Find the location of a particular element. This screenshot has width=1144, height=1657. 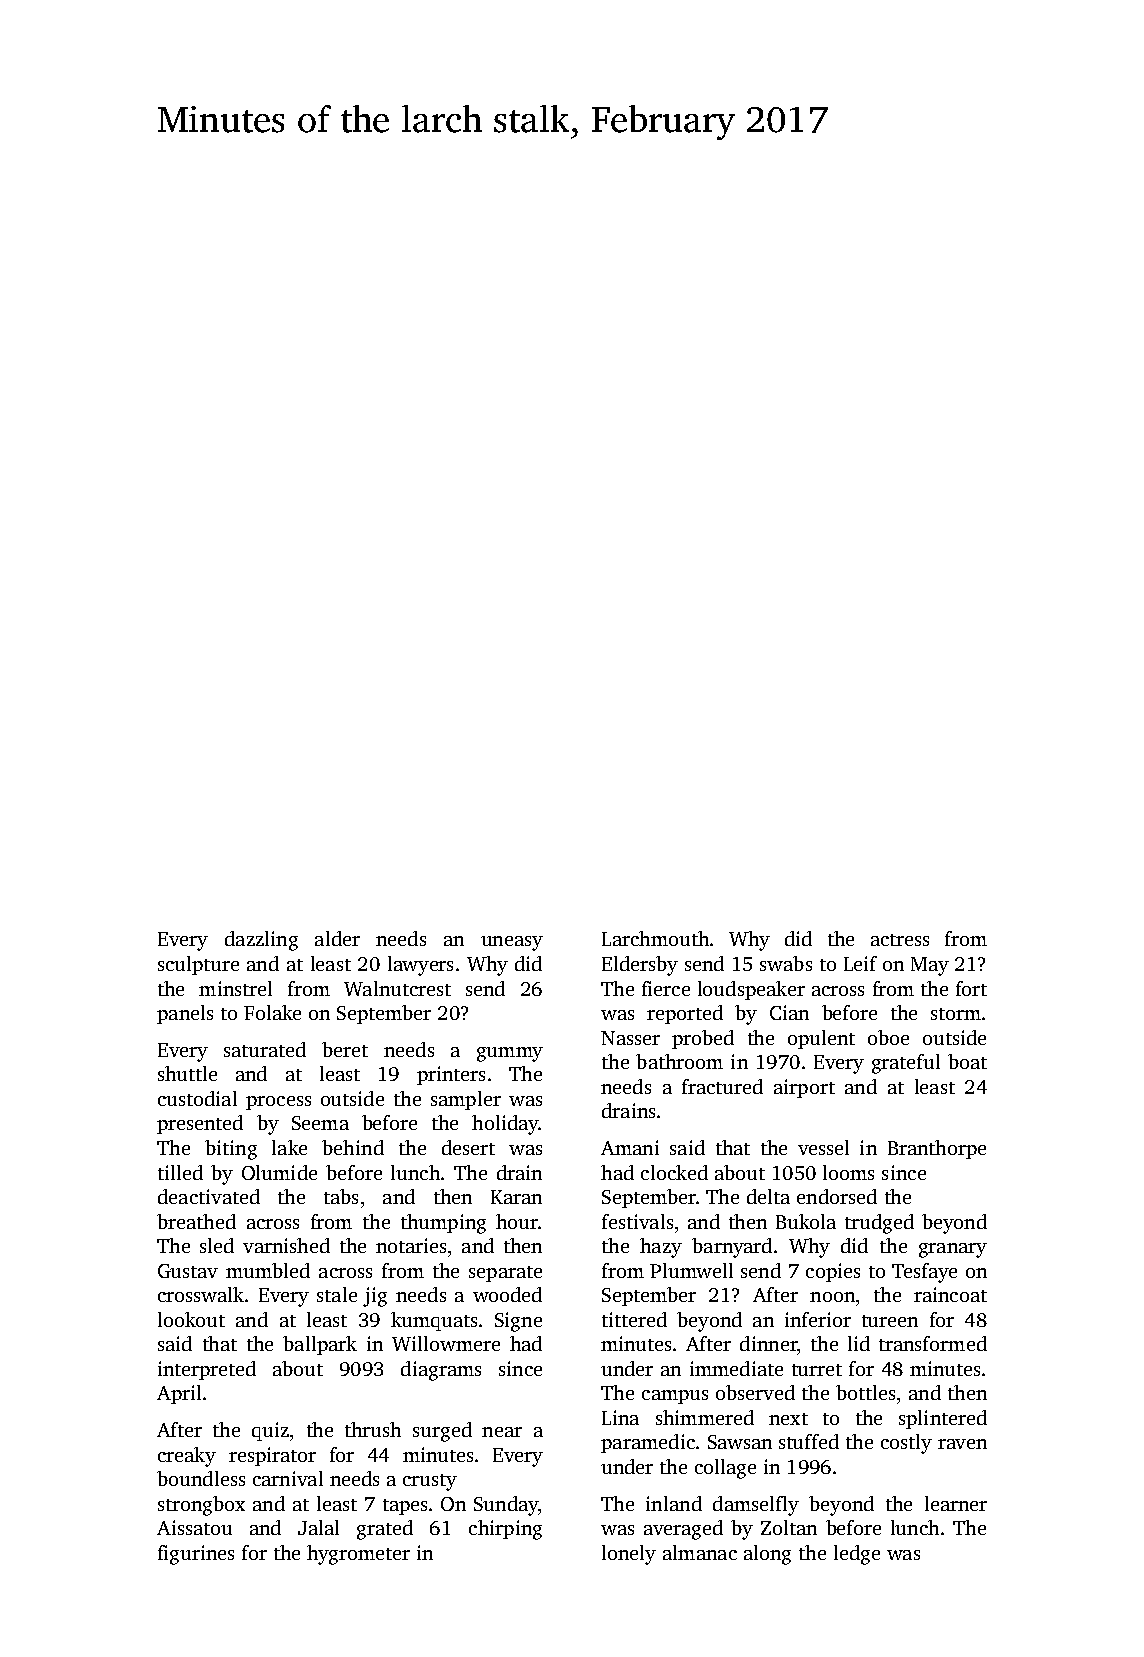

lonely is located at coordinates (629, 1555).
